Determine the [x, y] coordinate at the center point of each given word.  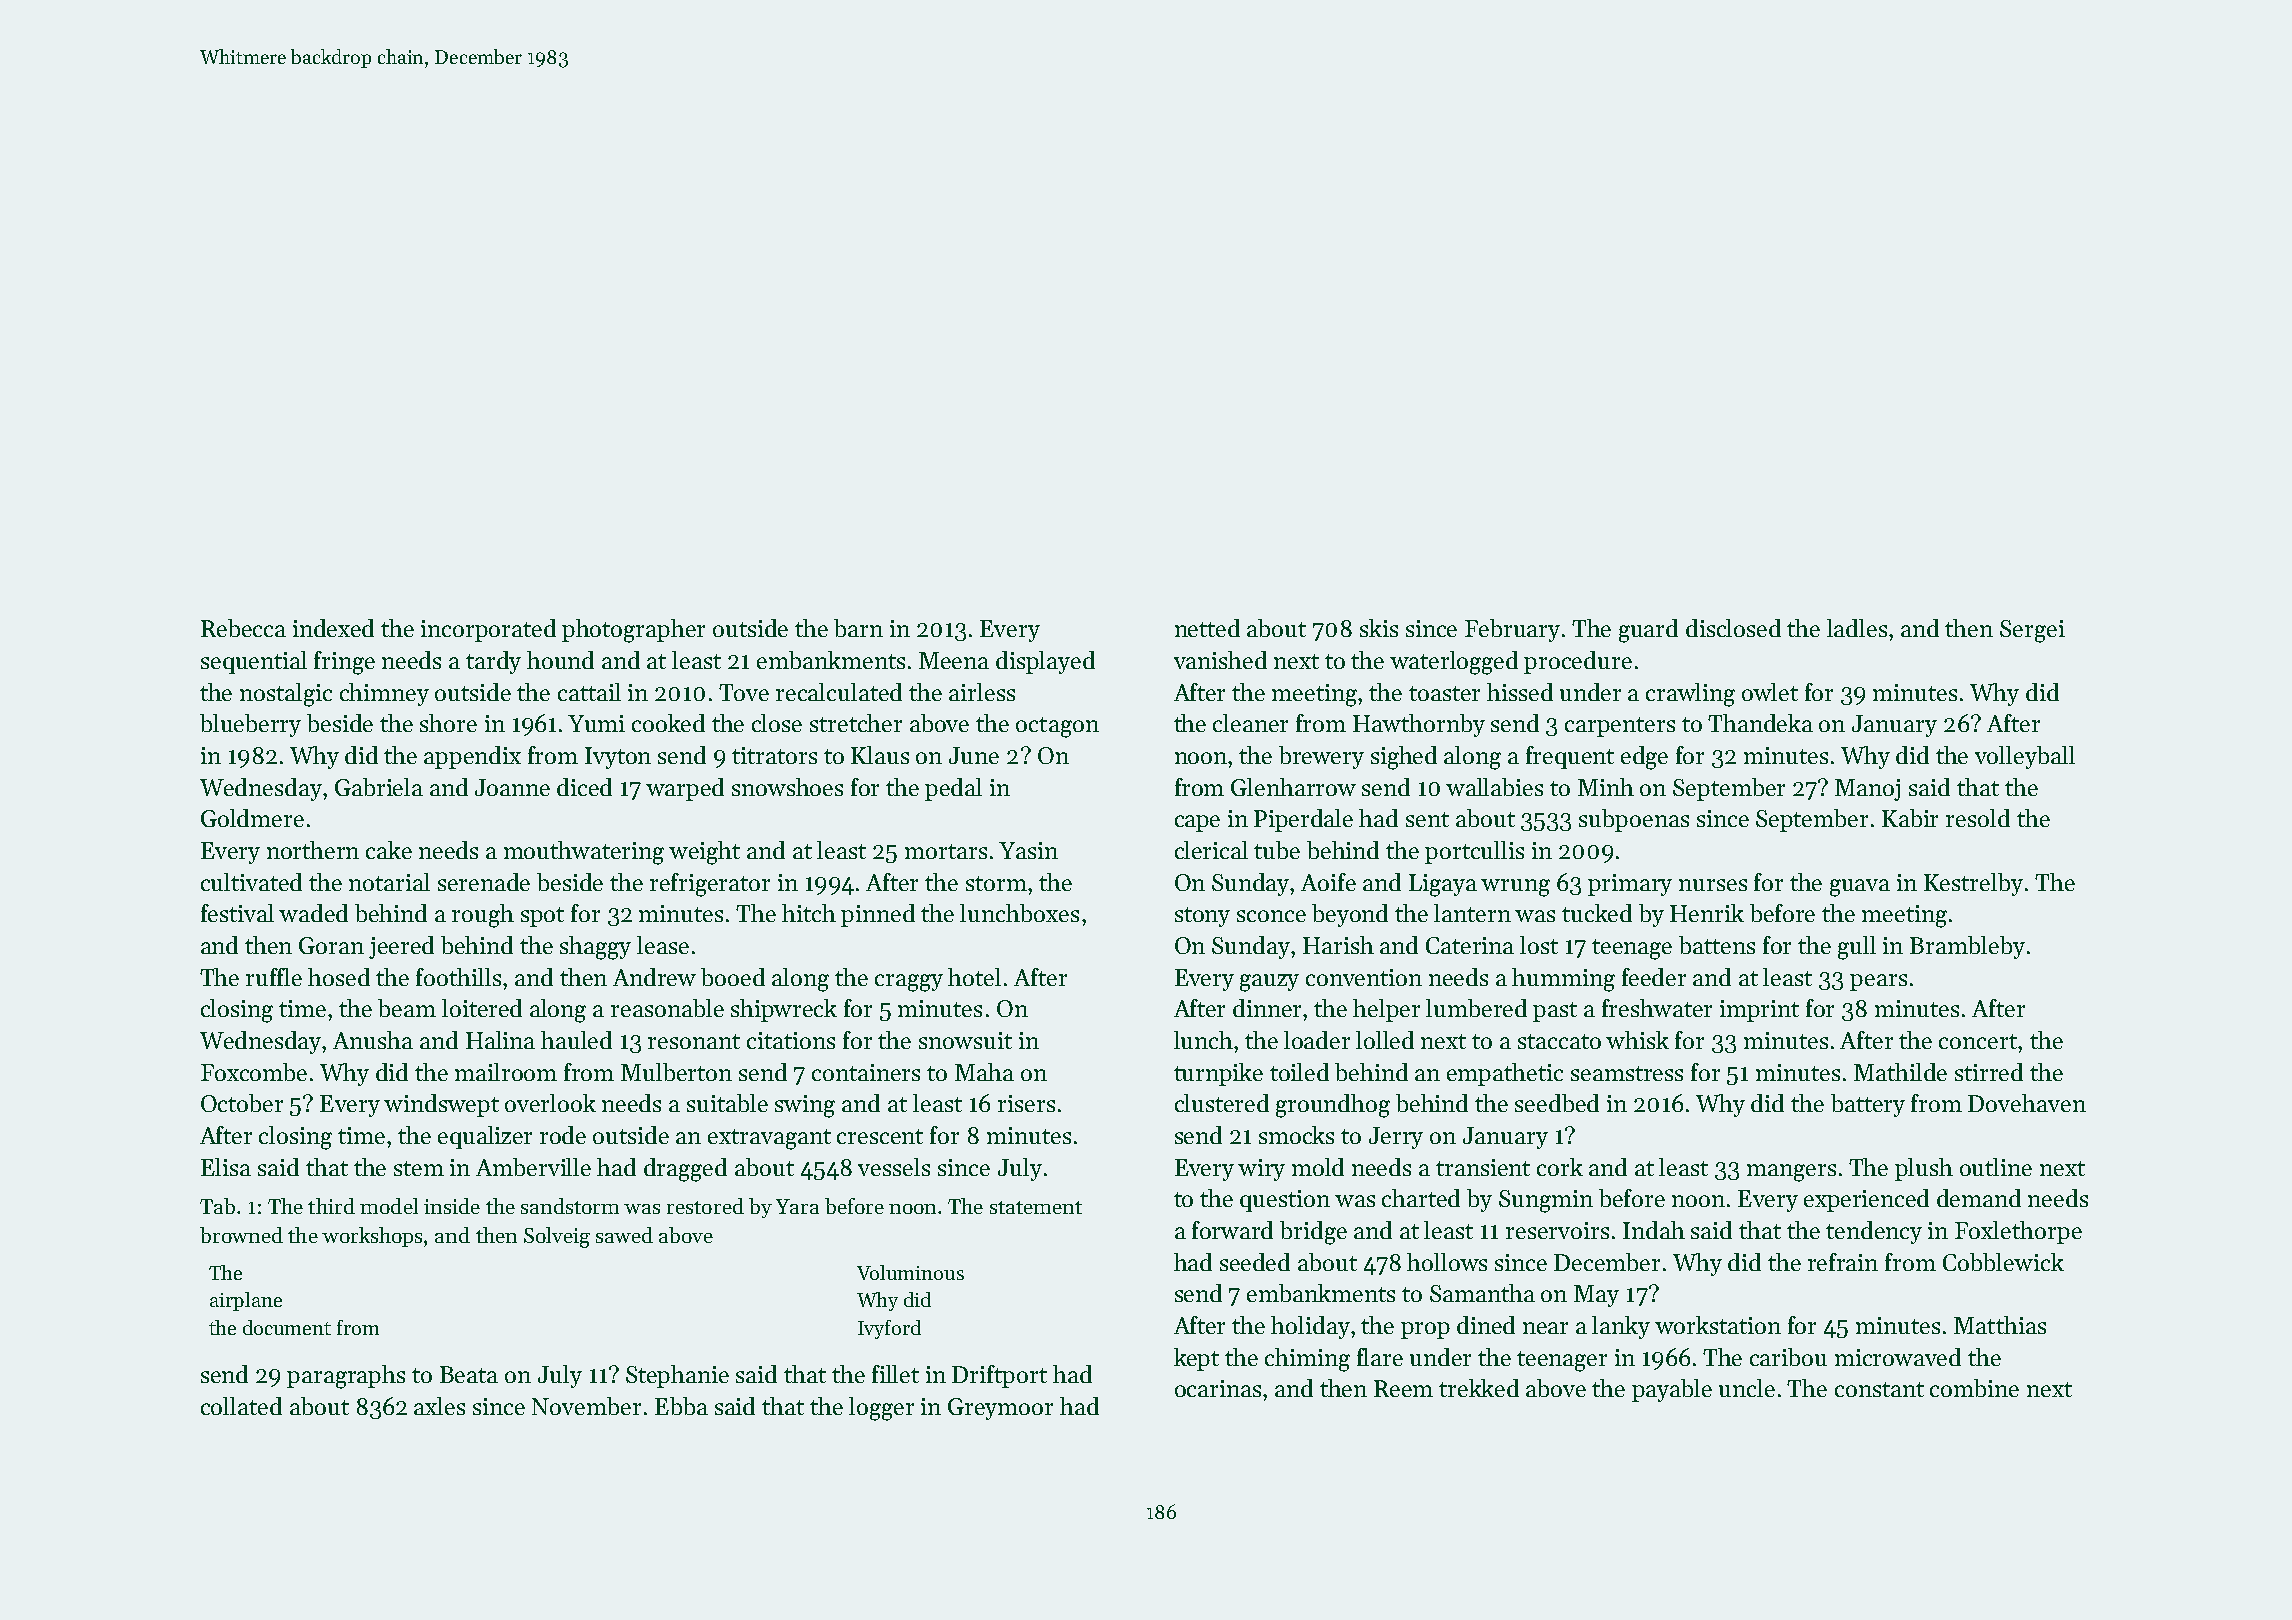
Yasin [1028, 850]
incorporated [488, 630]
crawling [1690, 695]
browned [241, 1235]
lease [663, 945]
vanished [1220, 660]
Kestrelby [1973, 884]
